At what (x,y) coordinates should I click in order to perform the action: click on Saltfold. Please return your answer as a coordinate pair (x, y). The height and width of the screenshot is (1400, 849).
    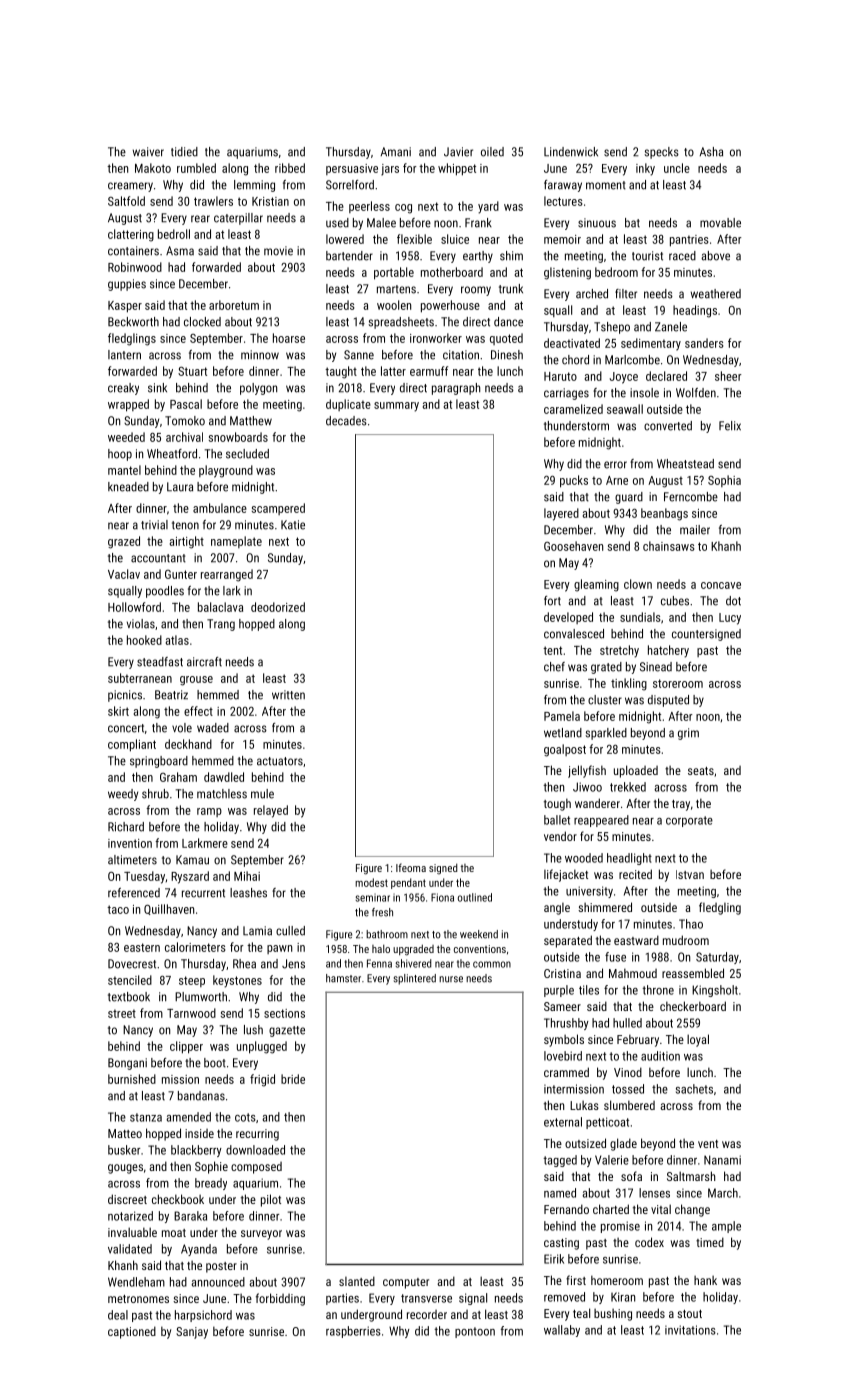
    Looking at the image, I should click on (126, 201).
